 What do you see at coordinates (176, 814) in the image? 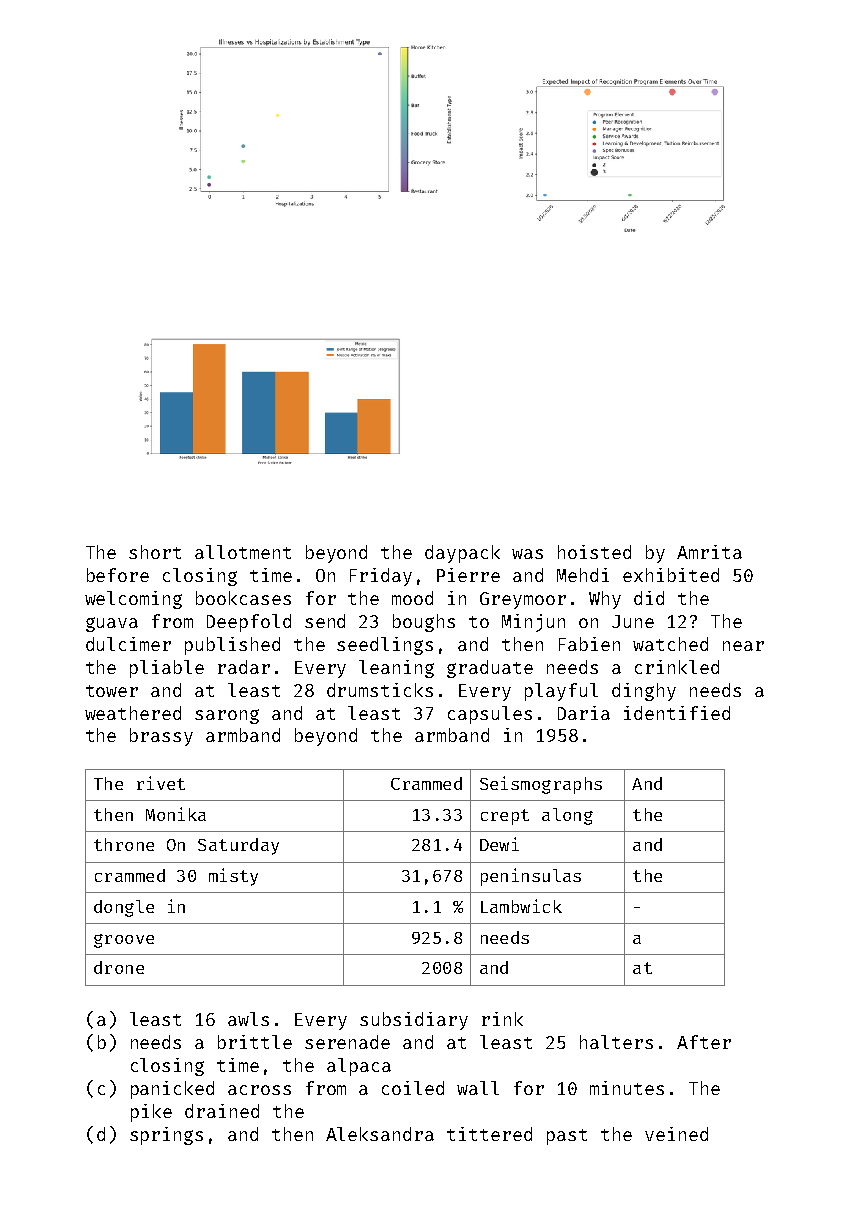
I see `Monika` at bounding box center [176, 814].
